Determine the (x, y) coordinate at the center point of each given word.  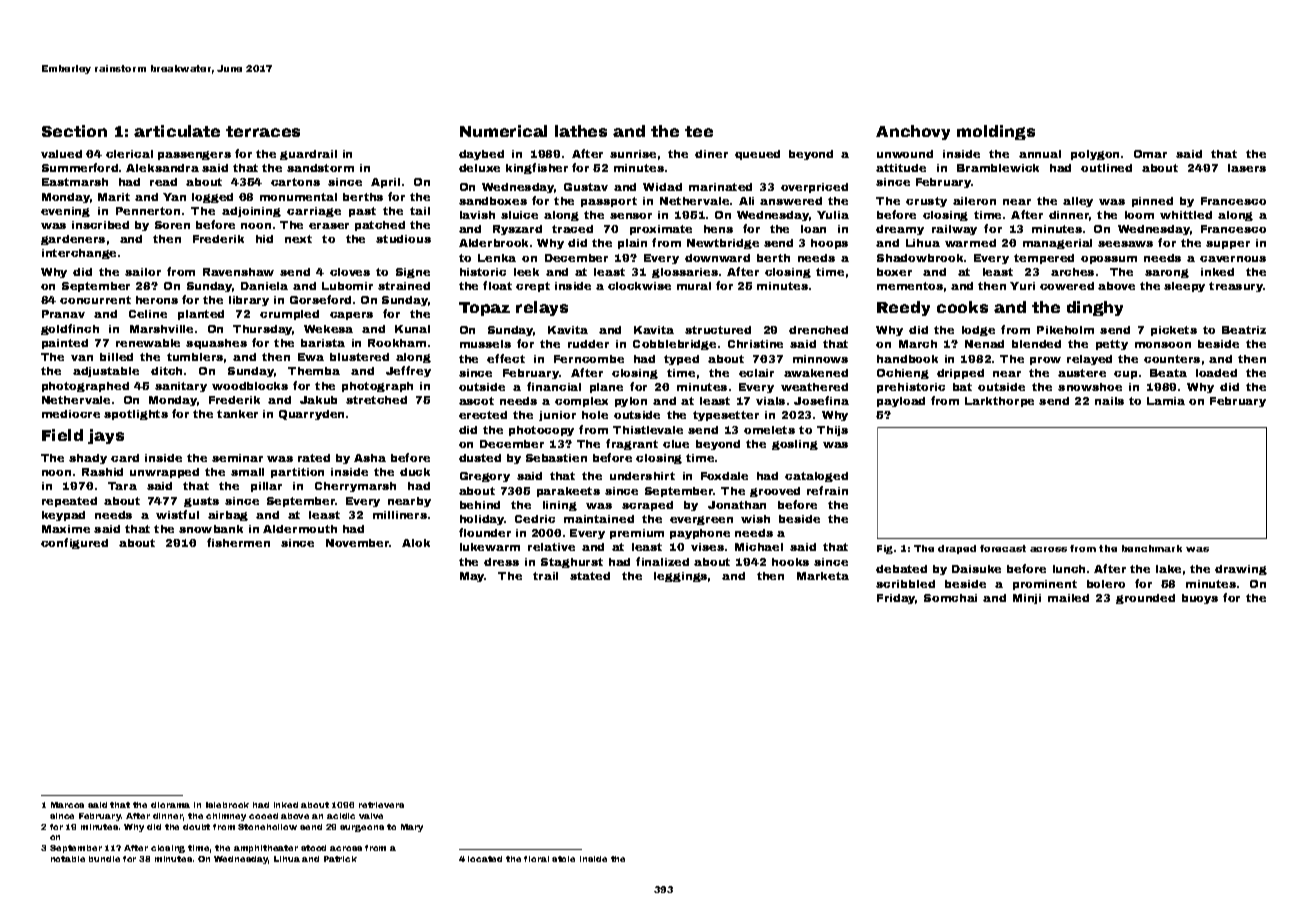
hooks (790, 562)
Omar (1150, 154)
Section (74, 131)
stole (563, 859)
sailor (143, 272)
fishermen (238, 542)
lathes (581, 131)
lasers (1247, 168)
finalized (662, 561)
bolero (1106, 584)
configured (74, 543)
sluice (519, 215)
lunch (1069, 569)
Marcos (67, 805)
